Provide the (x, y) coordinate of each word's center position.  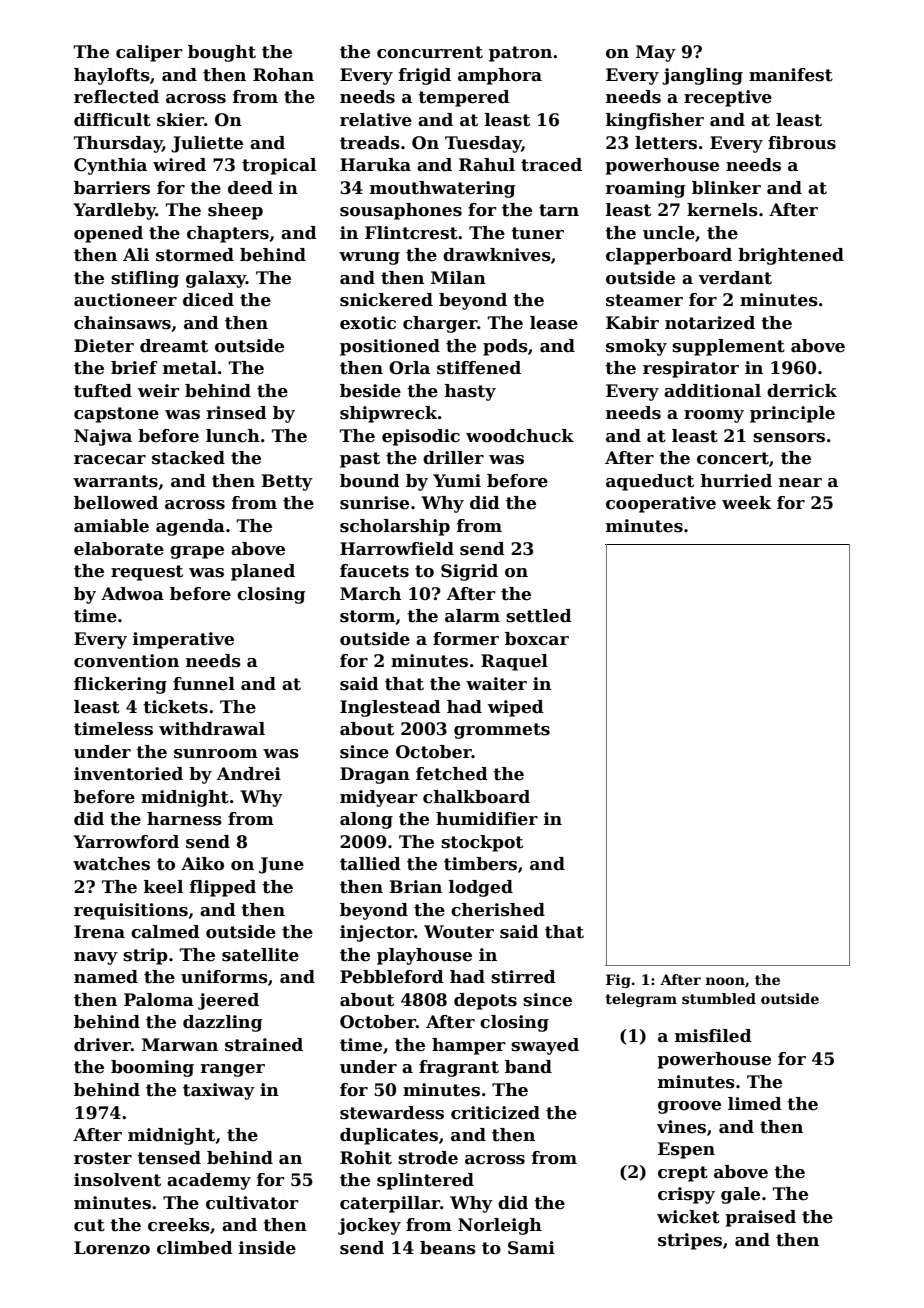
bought (222, 53)
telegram (641, 1000)
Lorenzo (112, 1248)
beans (448, 1248)
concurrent (430, 52)
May (656, 53)
